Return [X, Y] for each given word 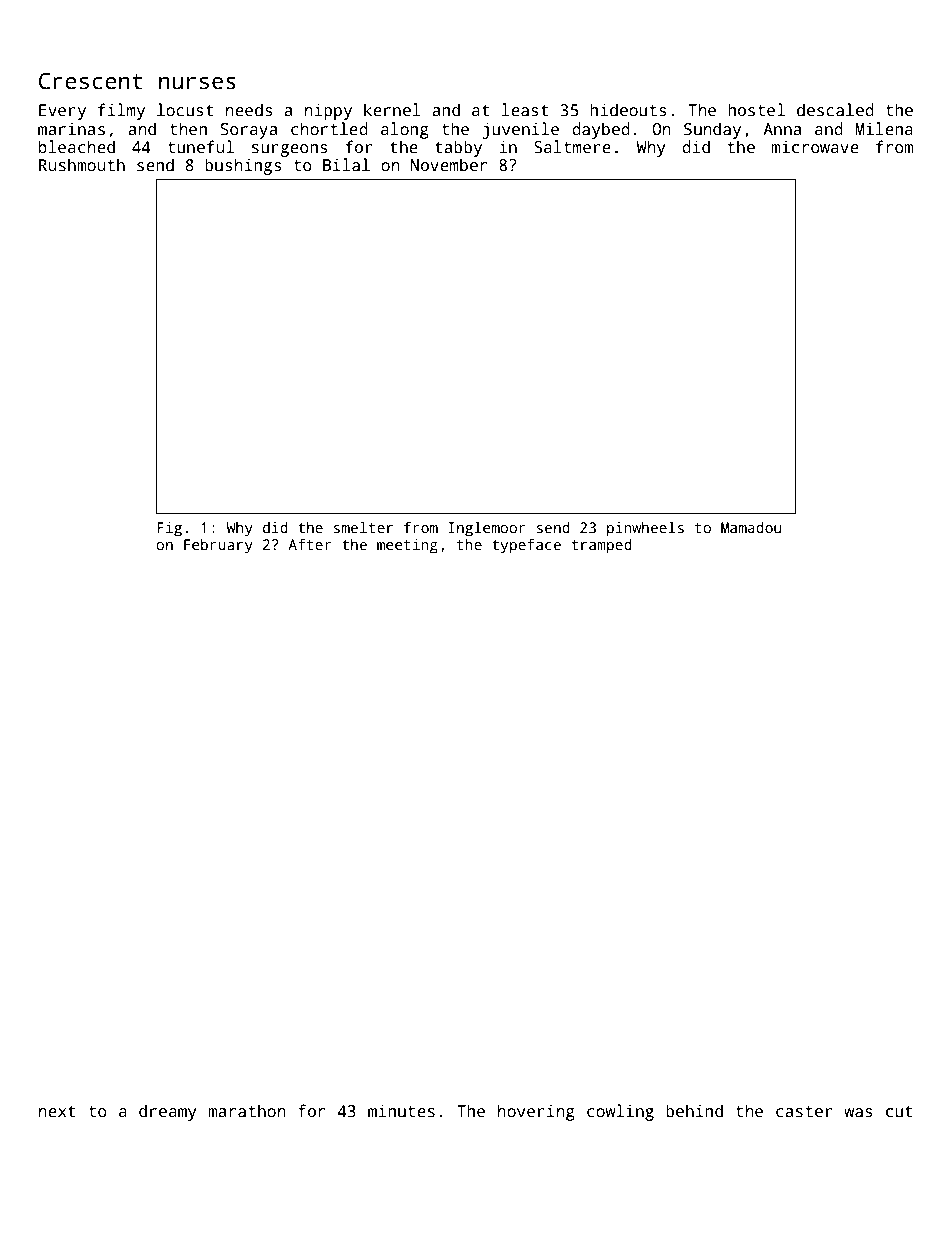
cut [899, 1112]
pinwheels [645, 529]
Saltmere [572, 147]
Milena [884, 128]
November [449, 164]
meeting [407, 546]
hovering [536, 1112]
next [57, 1111]
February [218, 546]
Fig [169, 529]
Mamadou [751, 527]
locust [185, 110]
